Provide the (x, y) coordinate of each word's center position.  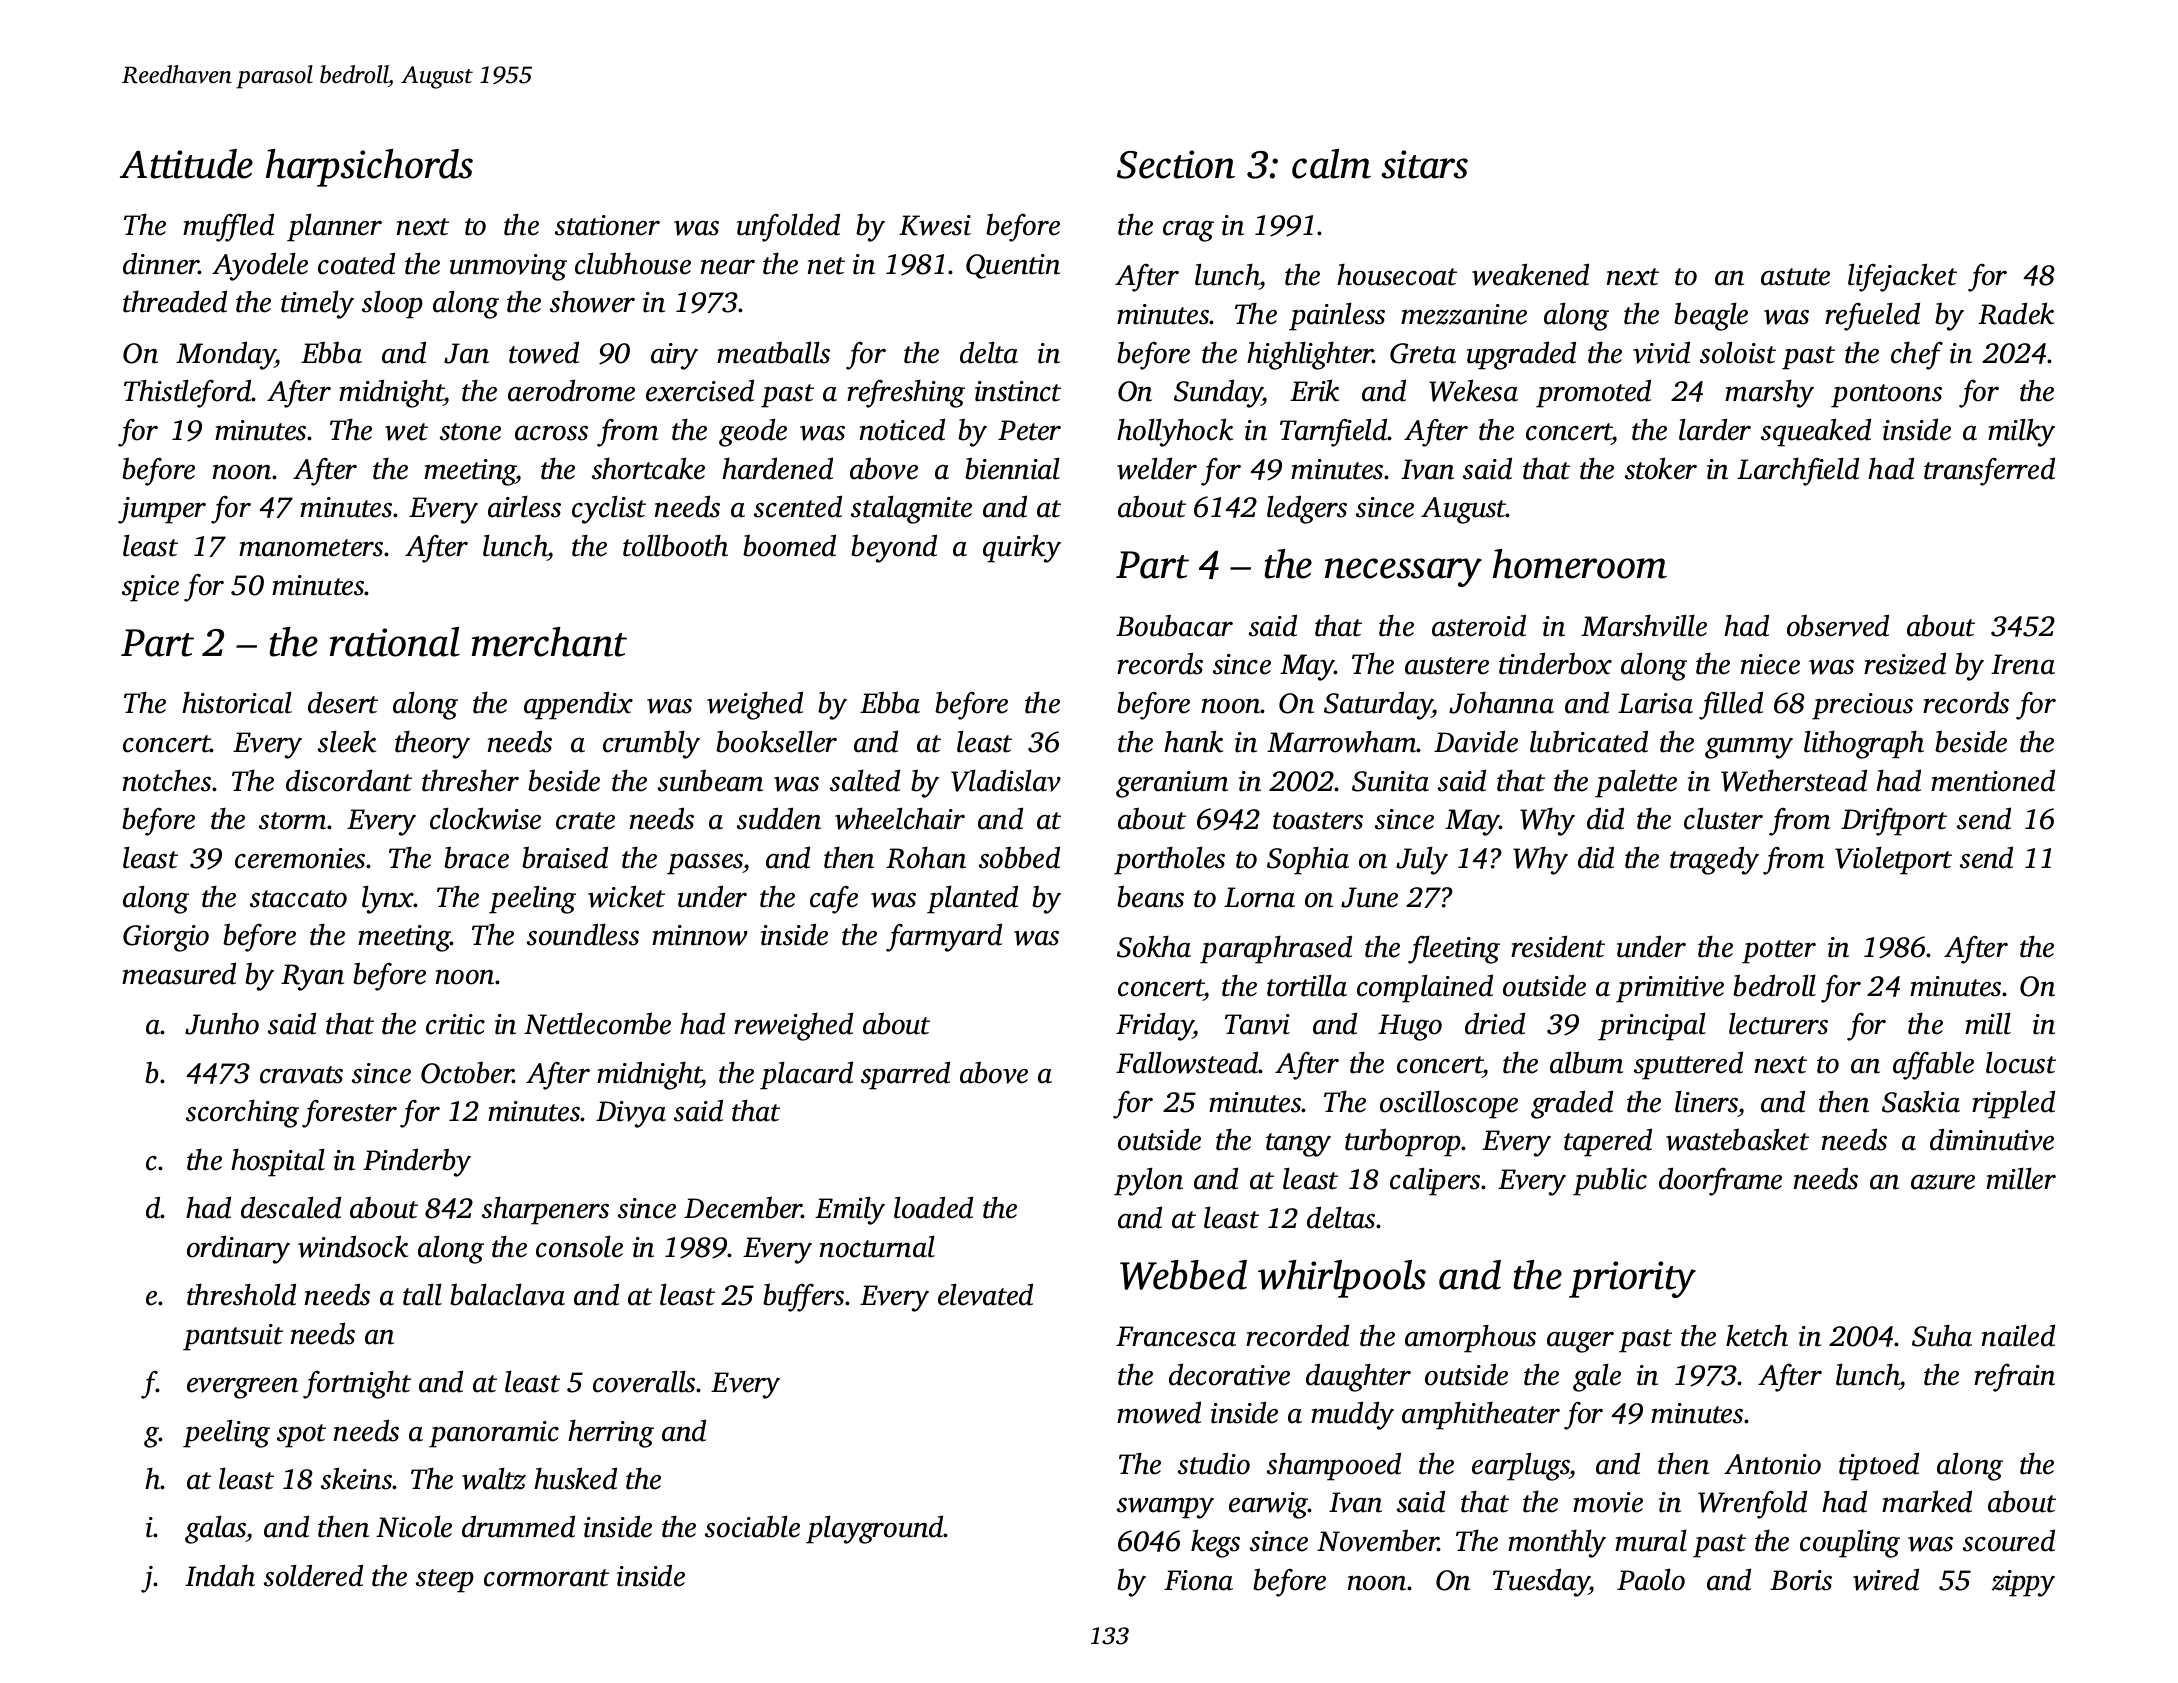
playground (875, 1529)
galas (215, 1529)
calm (1331, 164)
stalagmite (911, 509)
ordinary (238, 1249)
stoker (1661, 468)
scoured (2009, 1540)
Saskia (1921, 1101)
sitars (1424, 164)
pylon (1148, 1181)
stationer (607, 225)
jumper (162, 510)
